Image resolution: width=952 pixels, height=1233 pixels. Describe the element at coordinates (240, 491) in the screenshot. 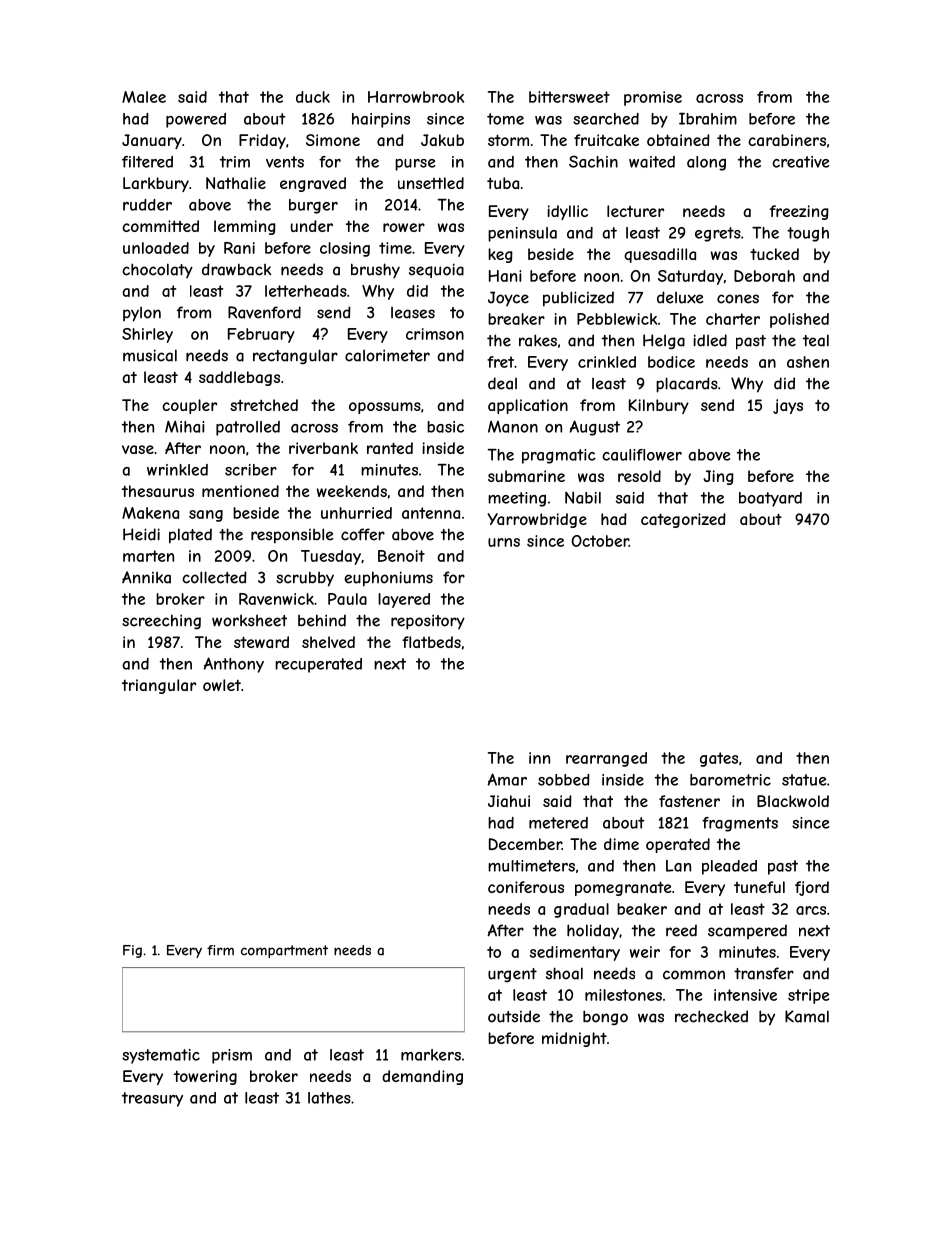

I see `mentioned` at that location.
